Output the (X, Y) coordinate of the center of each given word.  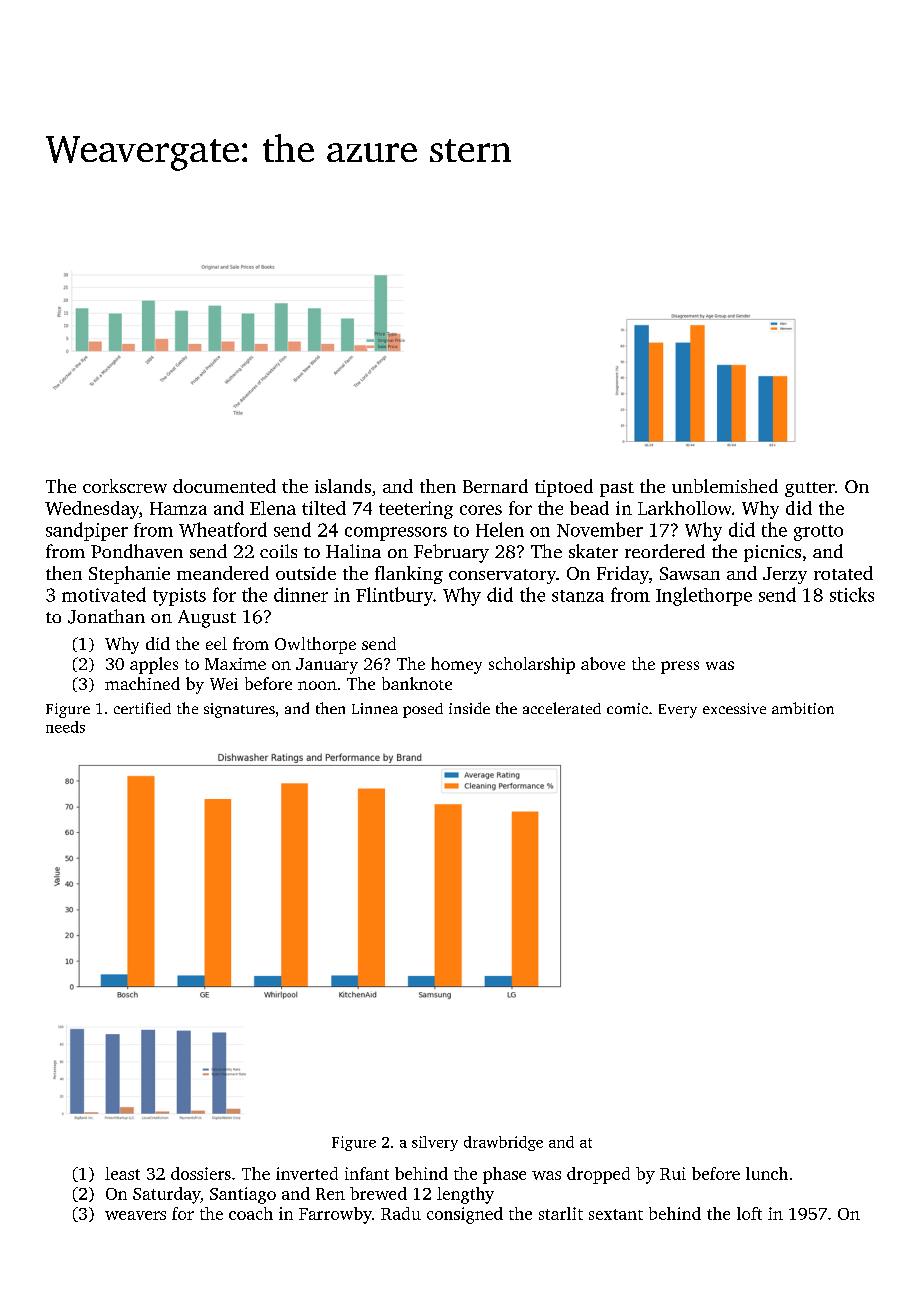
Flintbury (394, 596)
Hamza (178, 508)
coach (251, 1213)
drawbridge (503, 1143)
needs (65, 727)
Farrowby (335, 1215)
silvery (435, 1143)
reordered (665, 551)
